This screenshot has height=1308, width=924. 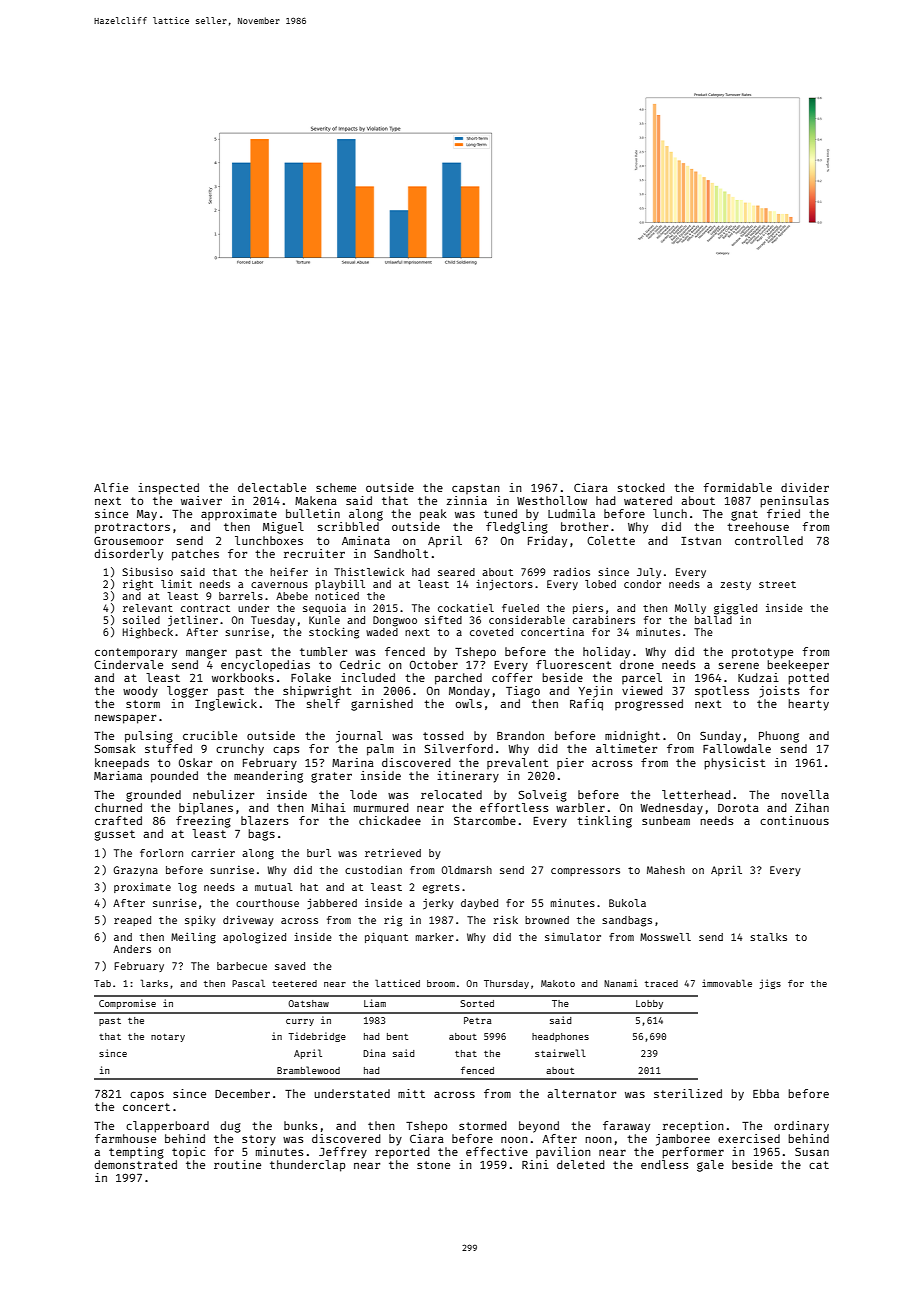 I want to click on radios, so click(x=572, y=572).
